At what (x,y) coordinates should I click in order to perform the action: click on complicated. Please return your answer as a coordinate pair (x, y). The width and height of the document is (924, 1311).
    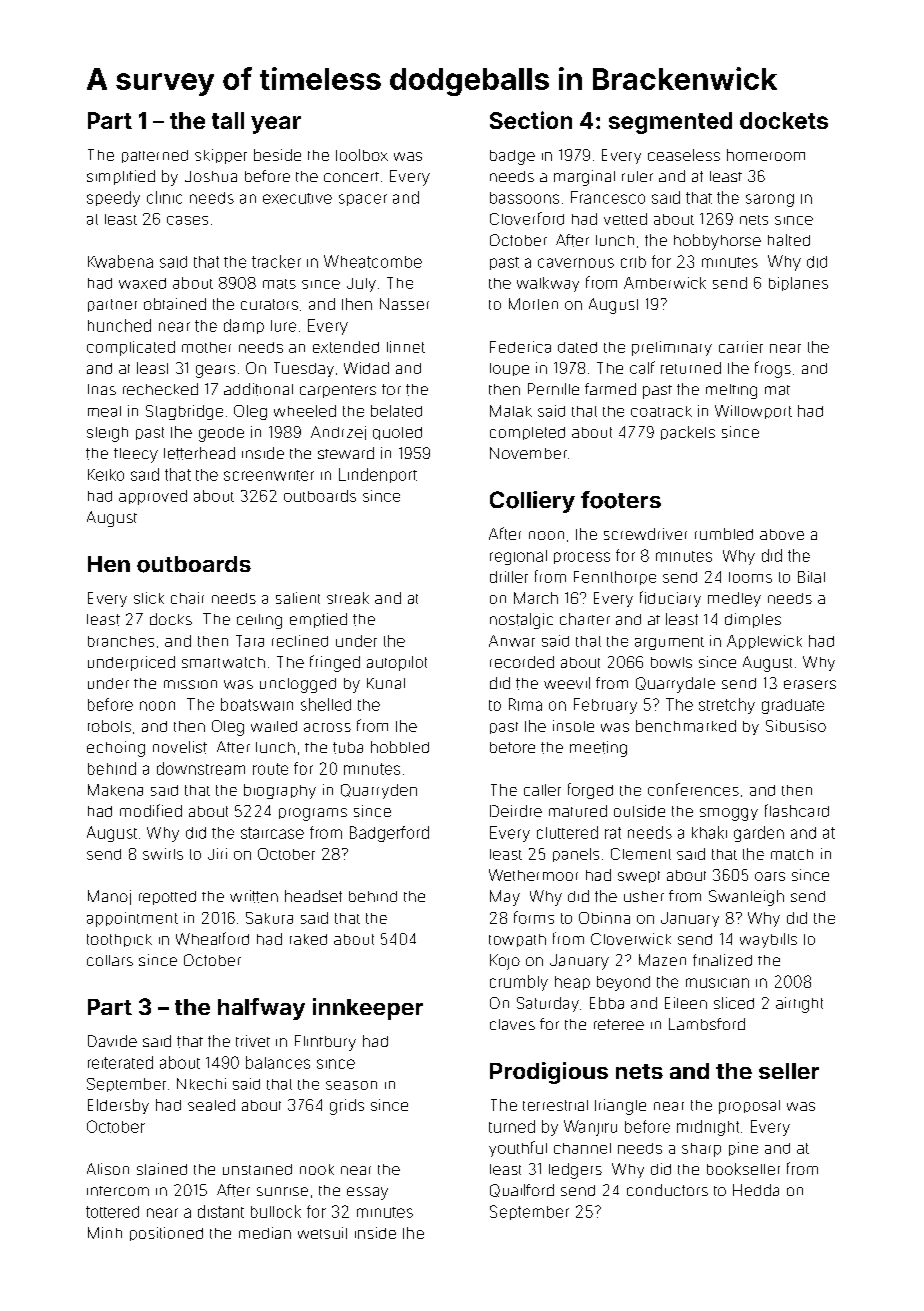
    Looking at the image, I should click on (131, 348).
